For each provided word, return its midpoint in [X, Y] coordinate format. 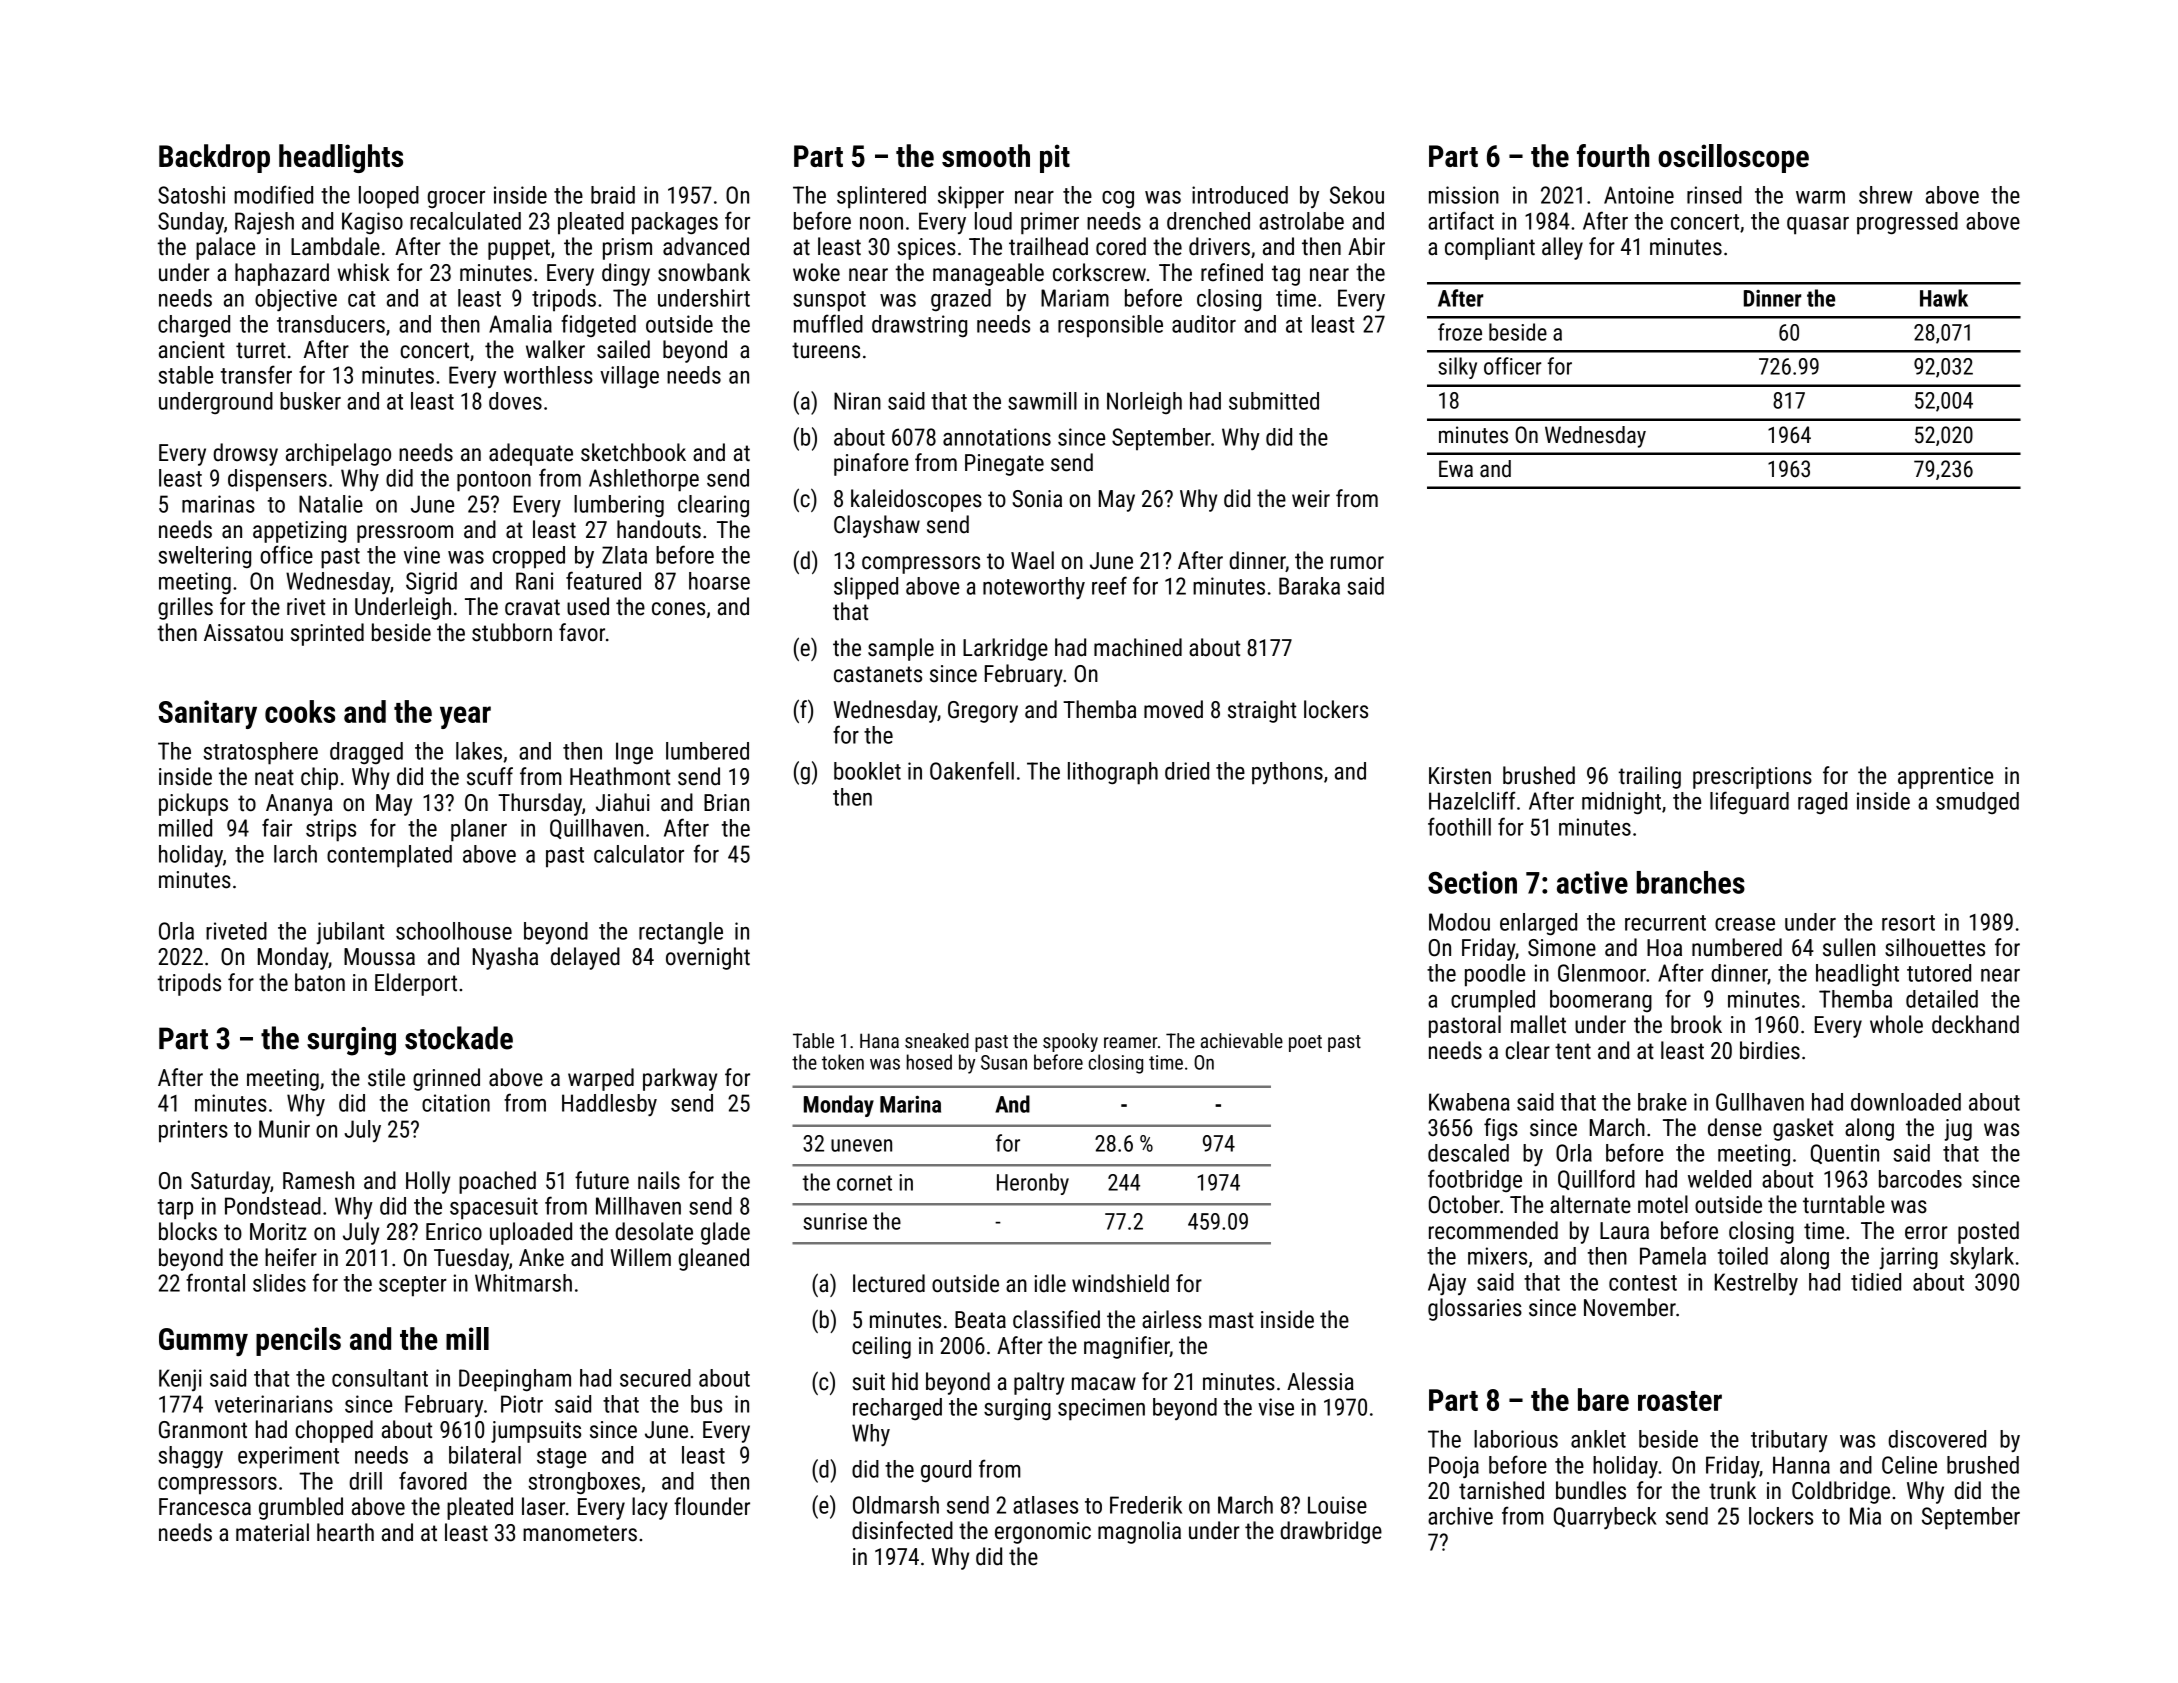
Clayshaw [877, 526]
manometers [580, 1533]
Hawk [1944, 298]
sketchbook [633, 452]
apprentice [1945, 778]
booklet [867, 771]
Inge [634, 753]
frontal [215, 1282]
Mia [1865, 1516]
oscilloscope [1733, 158]
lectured [889, 1283]
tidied [1876, 1282]
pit [1055, 158]
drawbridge [1331, 1532]
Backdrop [214, 158]
